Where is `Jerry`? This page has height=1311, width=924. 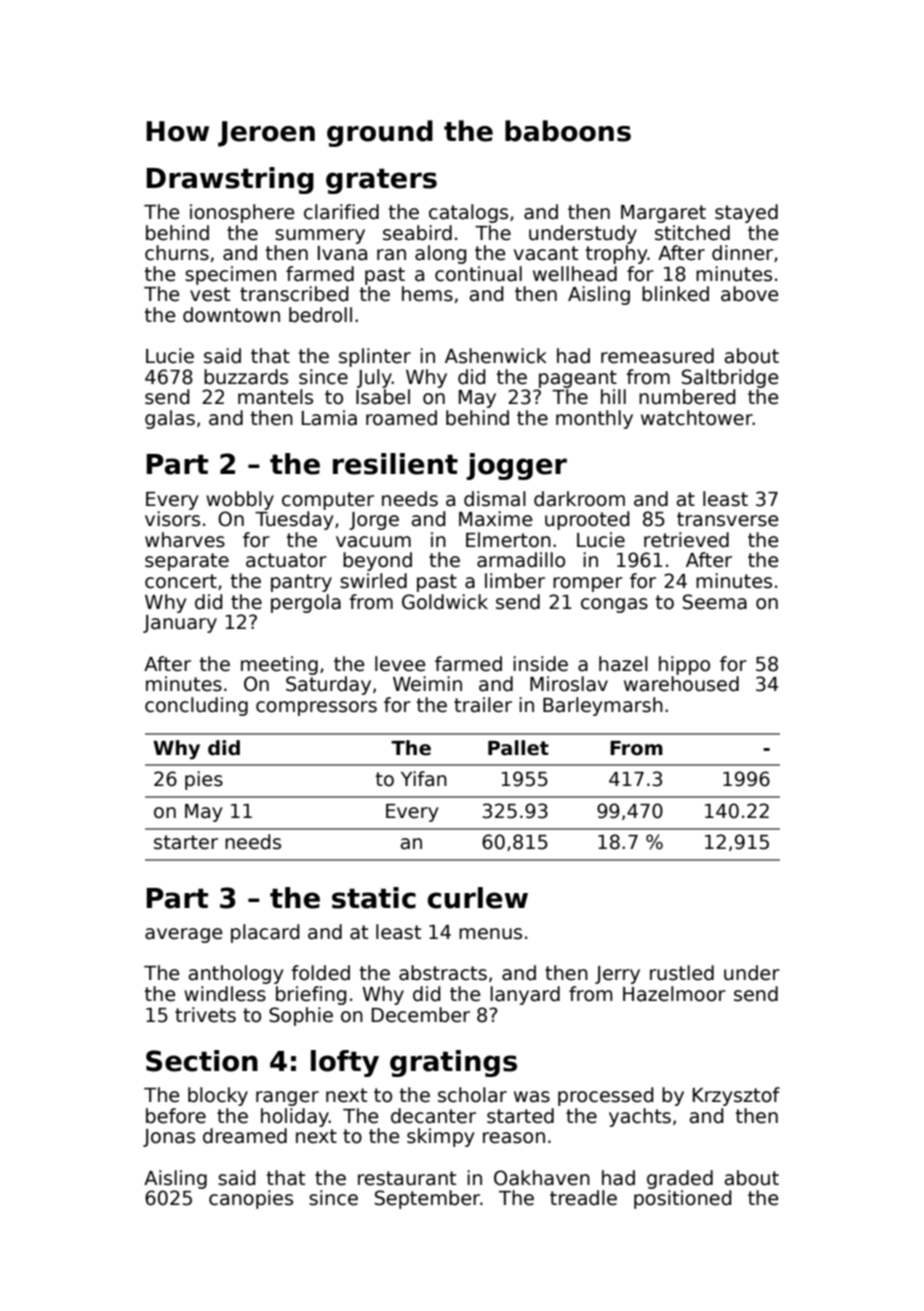 Jerry is located at coordinates (617, 975).
